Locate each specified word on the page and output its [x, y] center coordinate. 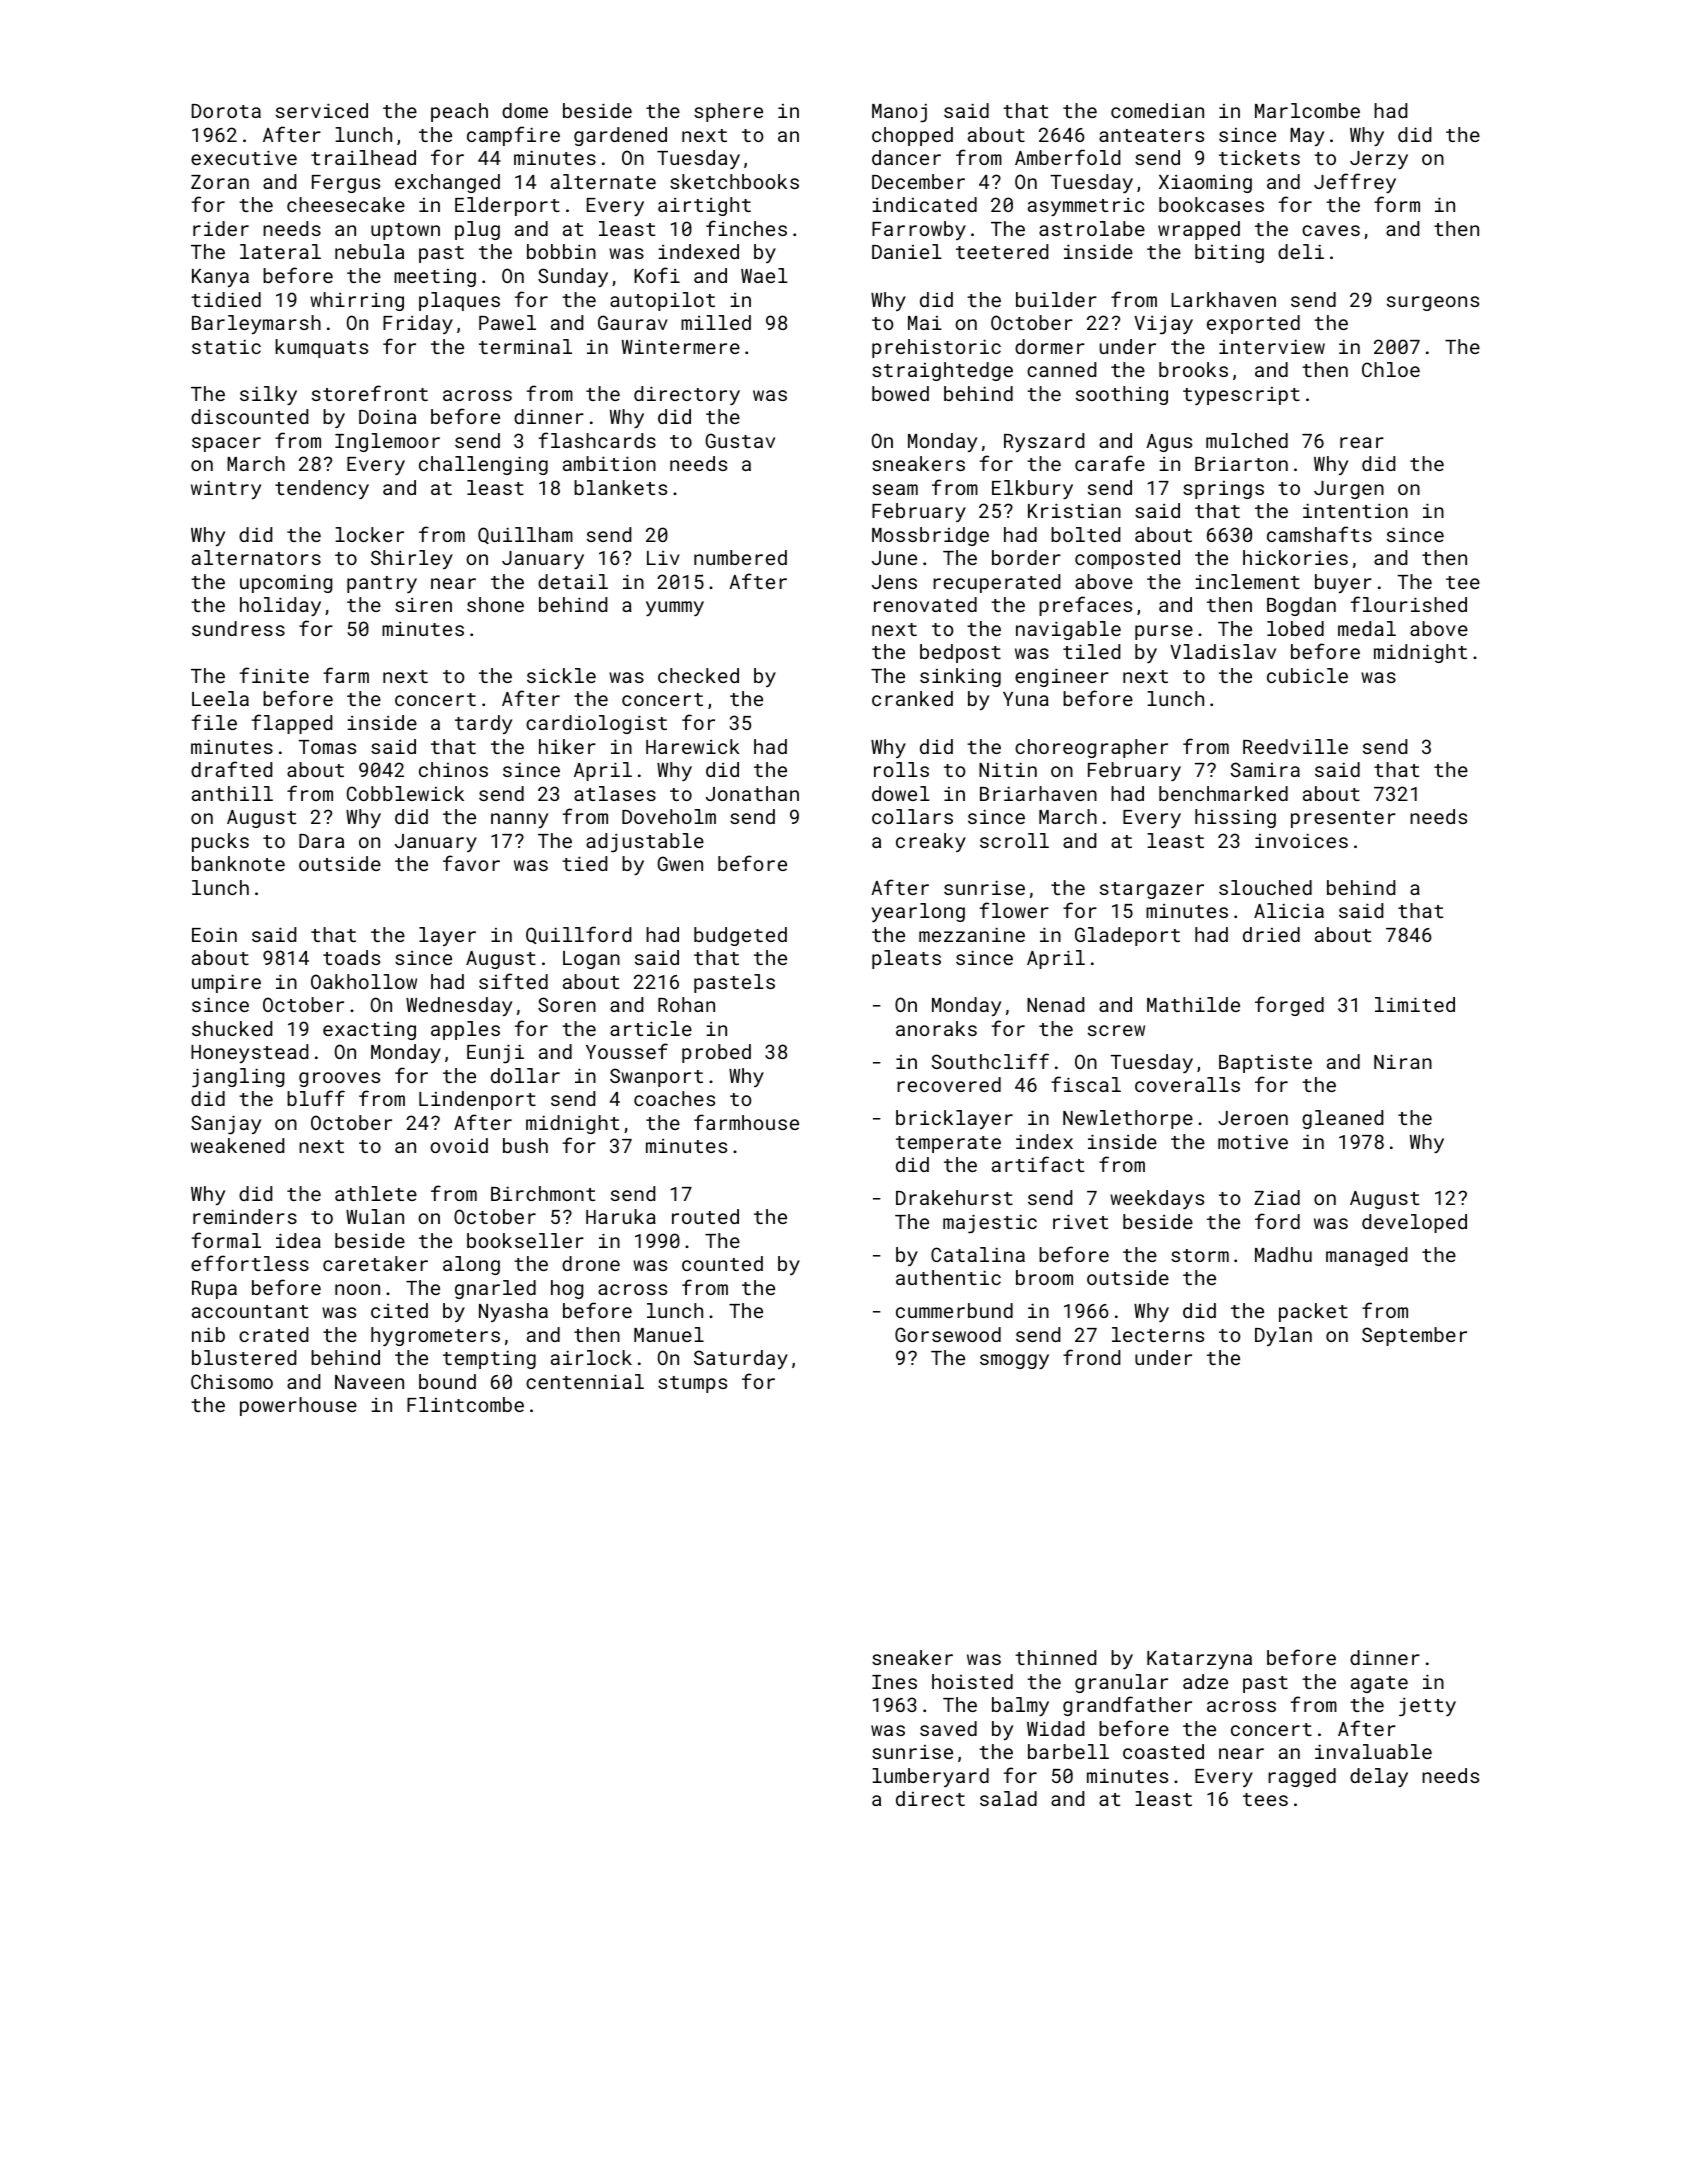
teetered [1002, 251]
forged [1289, 1006]
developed [1414, 1223]
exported [1253, 324]
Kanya [220, 278]
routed [705, 1216]
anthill [232, 793]
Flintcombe [465, 1404]
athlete [376, 1193]
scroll [1014, 840]
